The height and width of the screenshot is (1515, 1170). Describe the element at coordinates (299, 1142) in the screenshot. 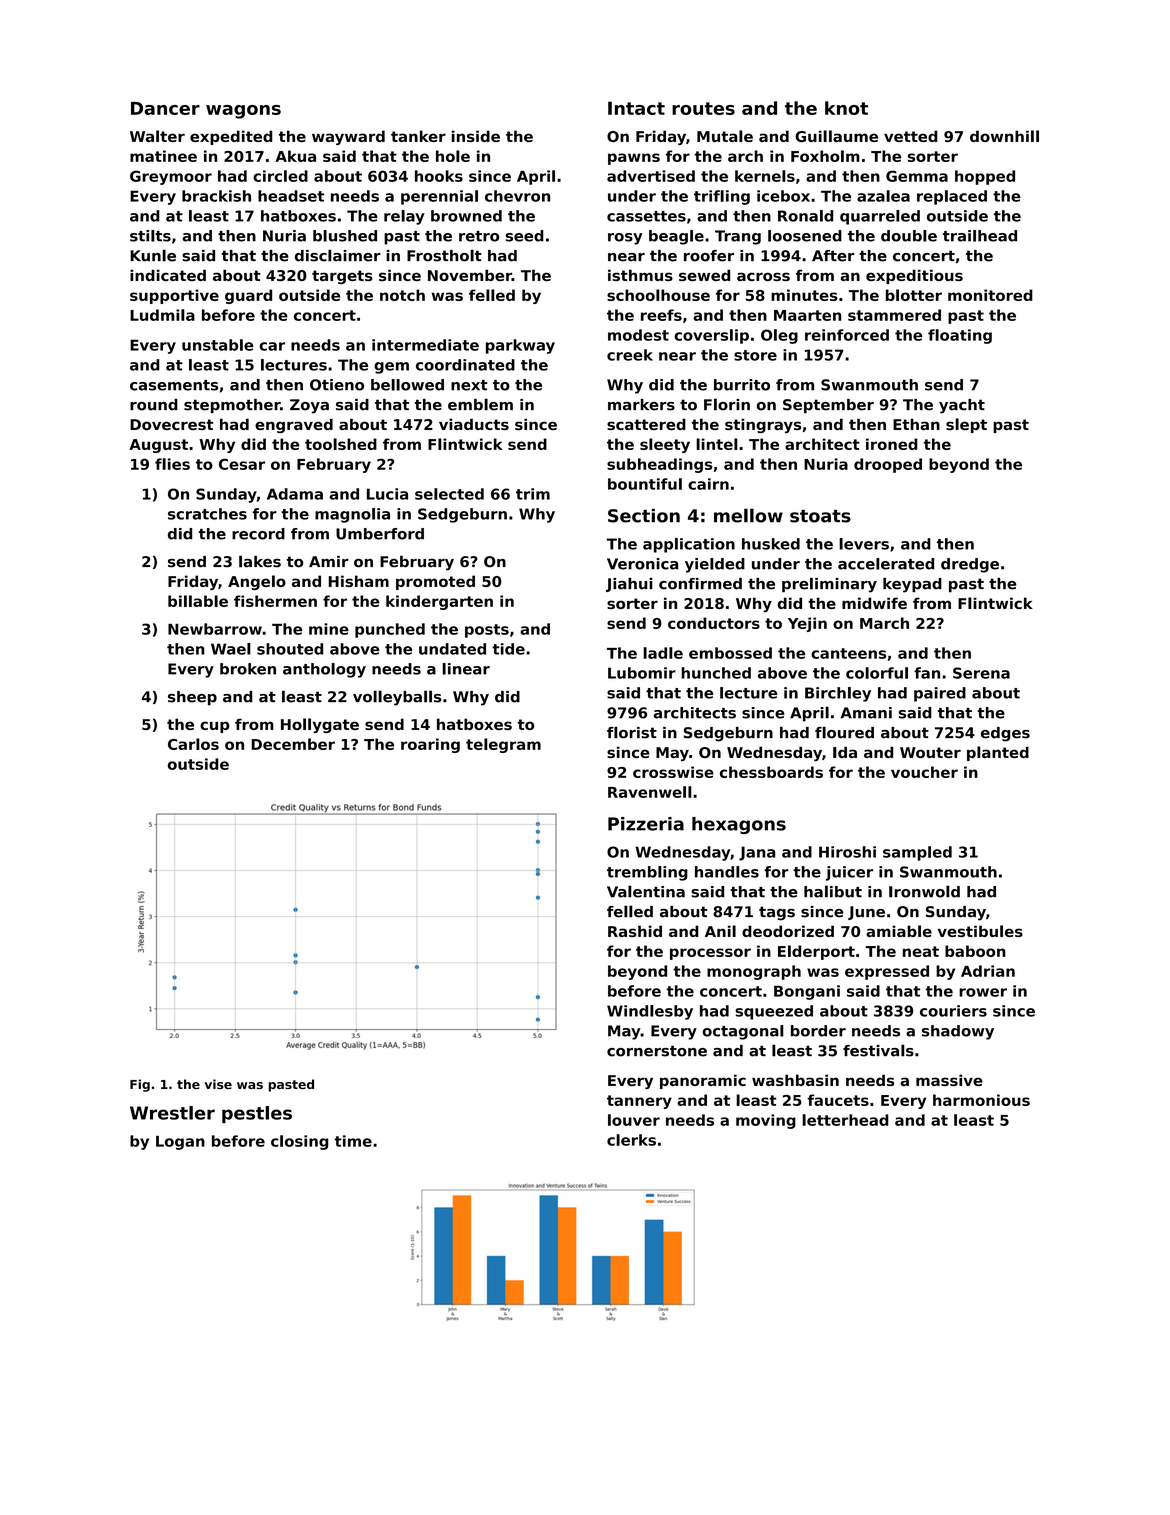

I see `closing` at that location.
